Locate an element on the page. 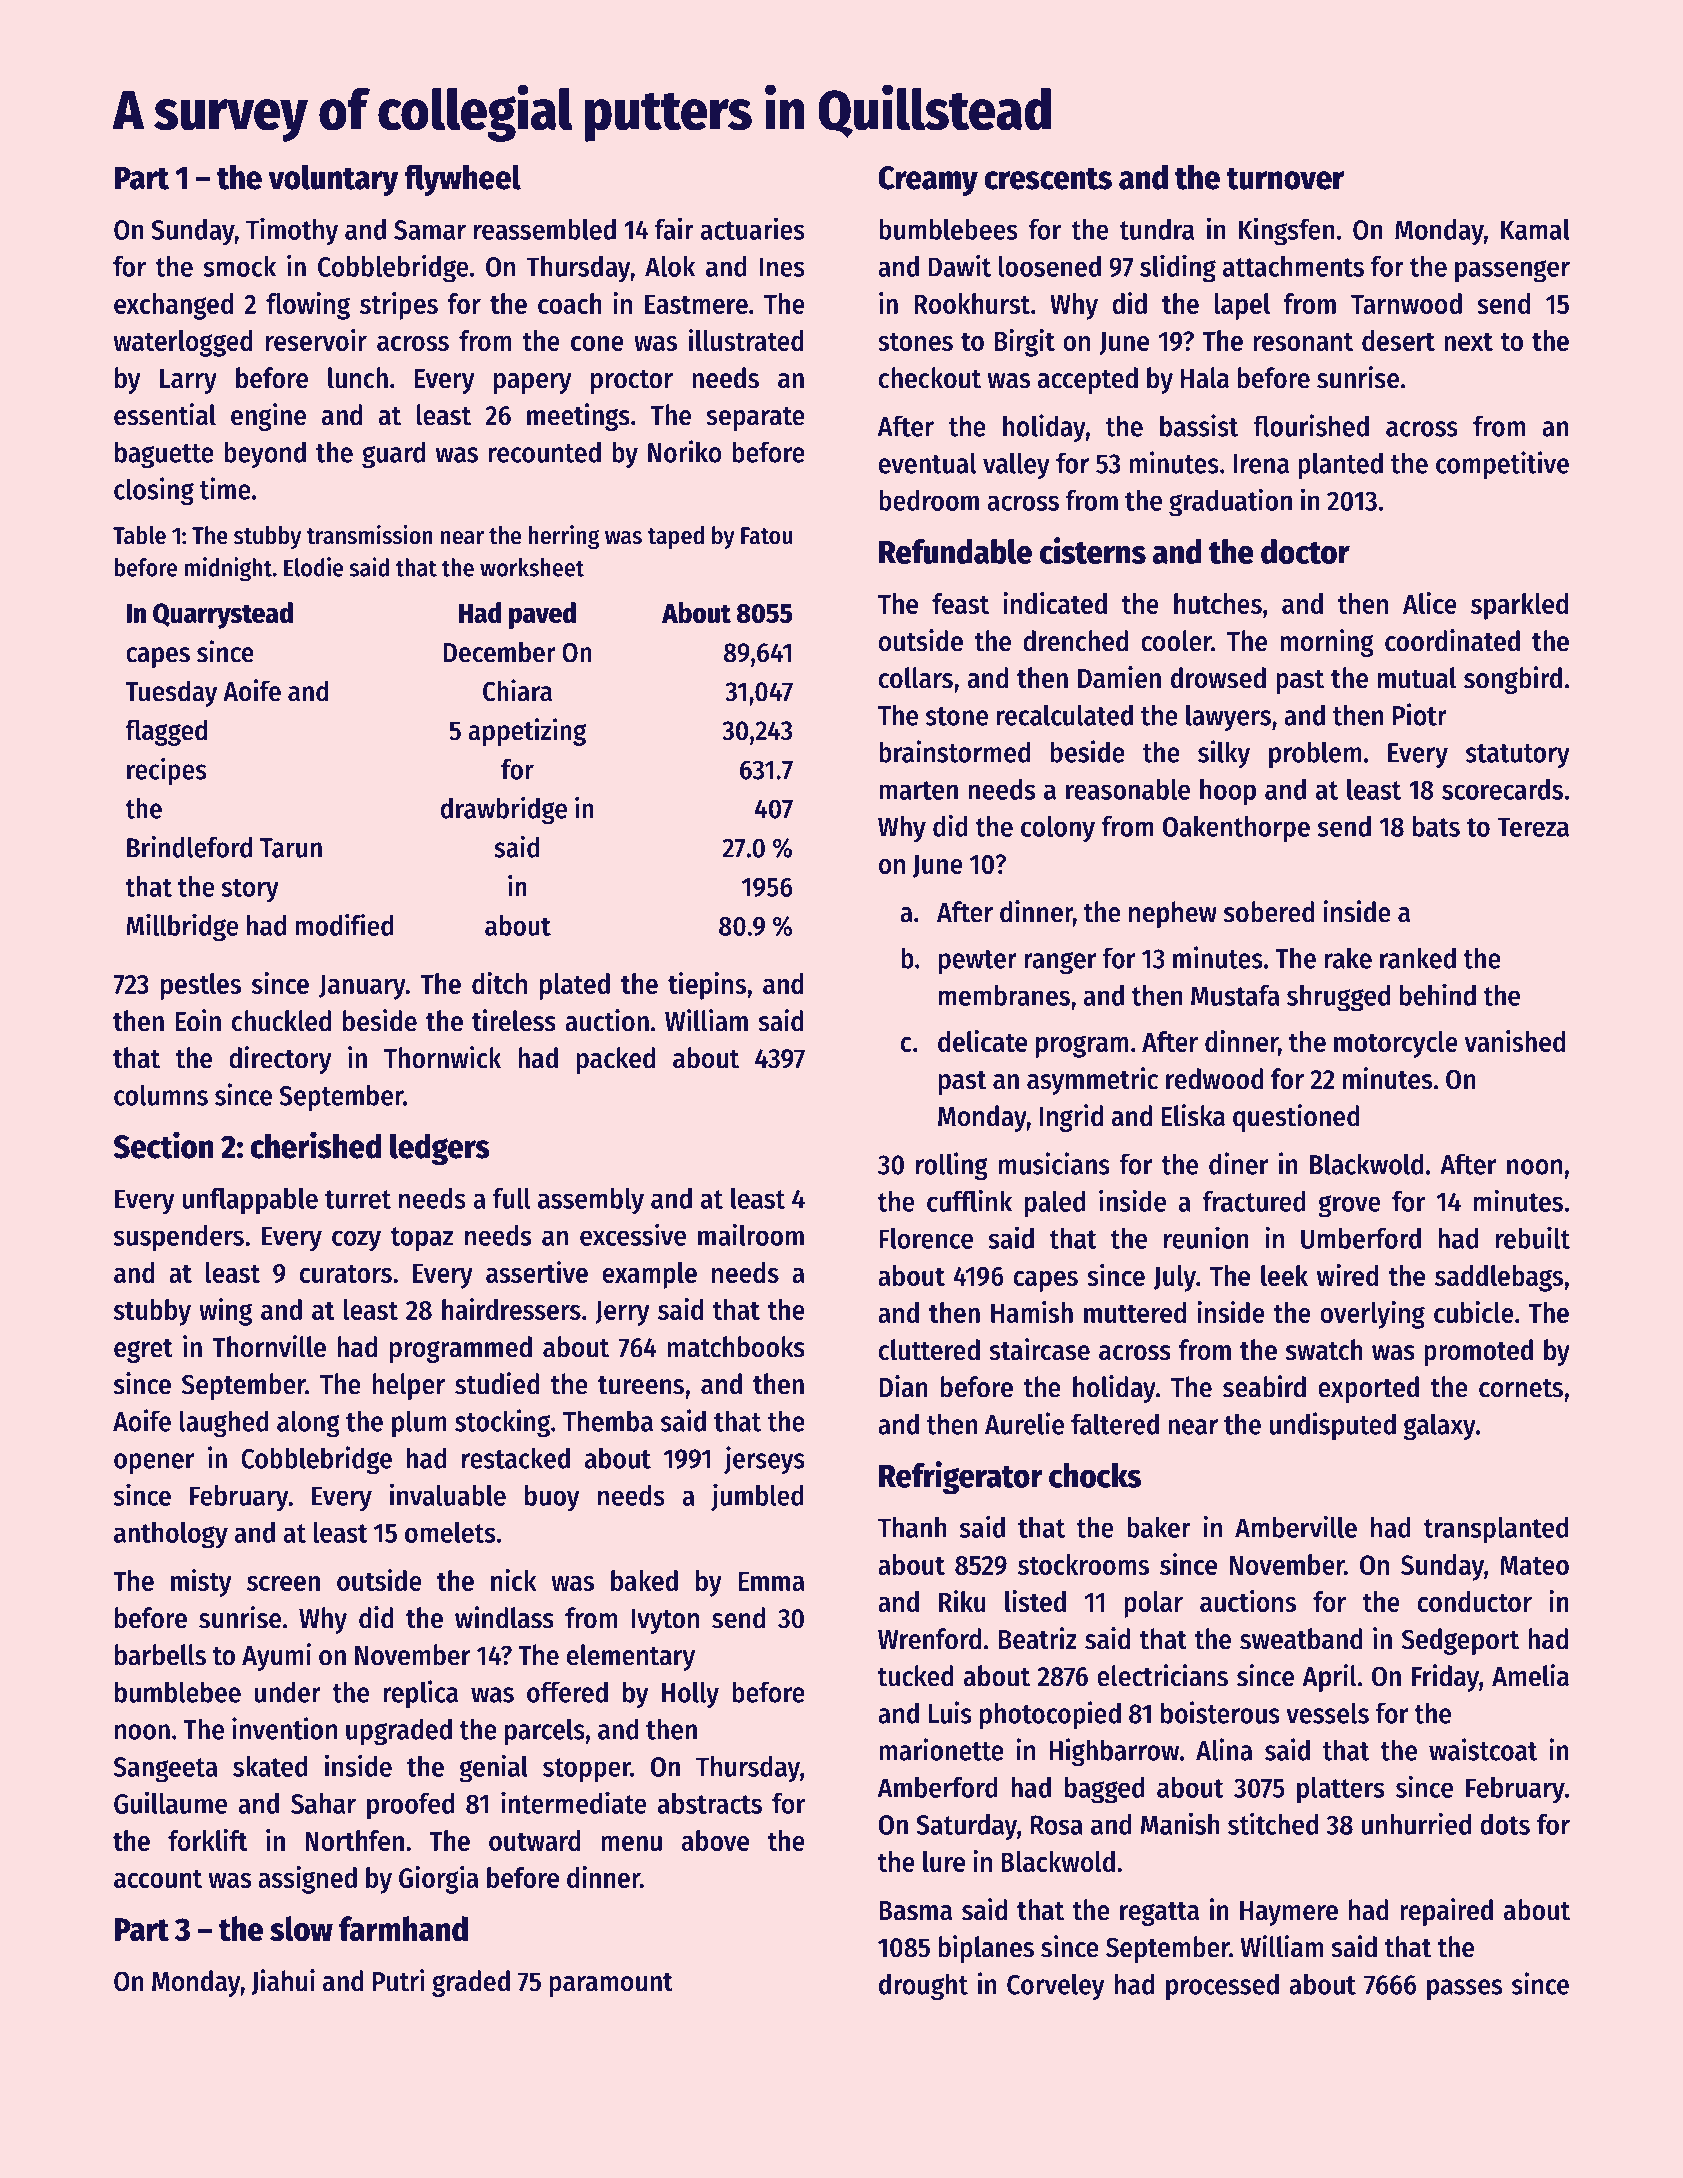 The height and width of the image is (2178, 1683). slow is located at coordinates (301, 1929).
